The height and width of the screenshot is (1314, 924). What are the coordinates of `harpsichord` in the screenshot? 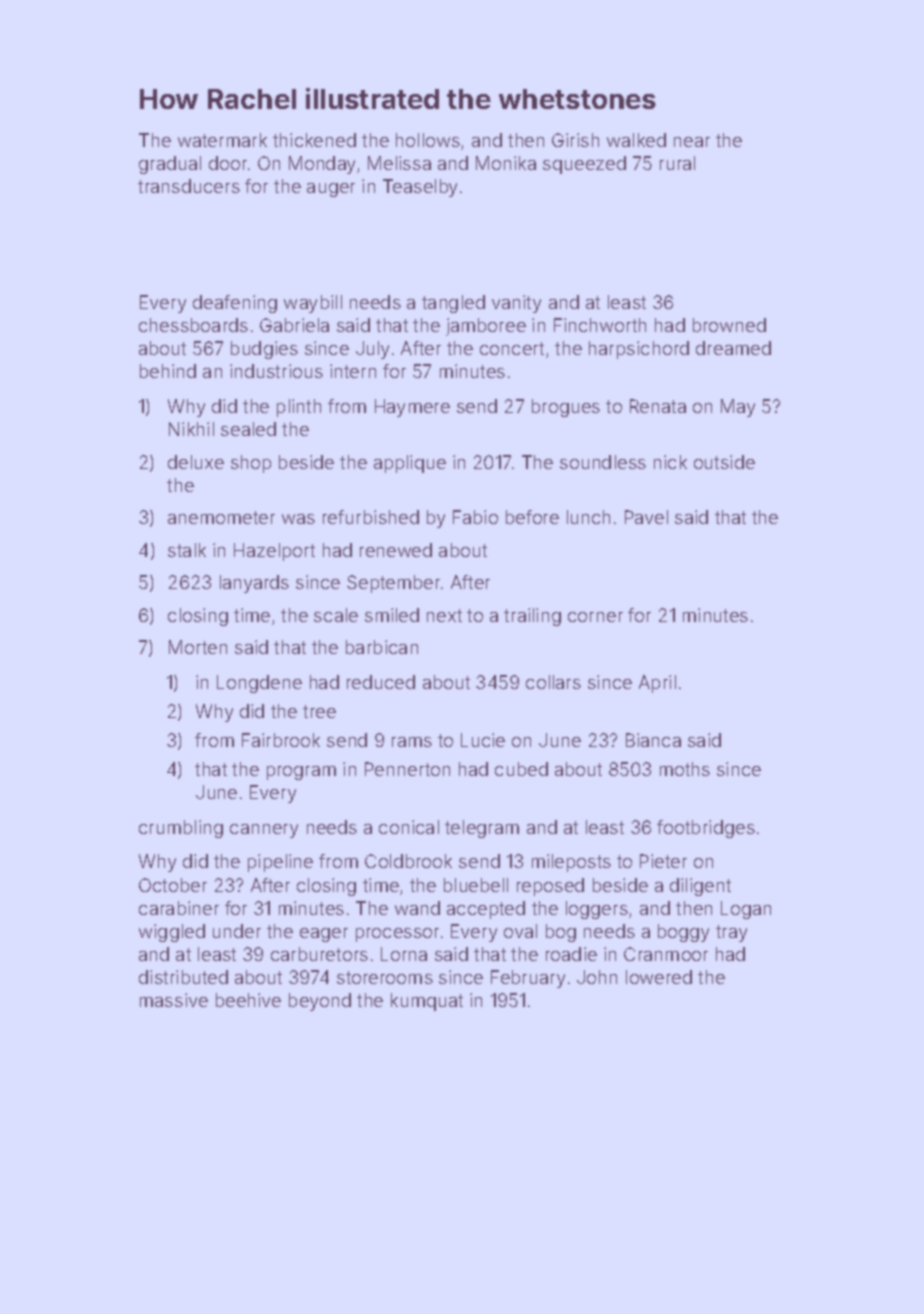 It's located at (639, 350).
